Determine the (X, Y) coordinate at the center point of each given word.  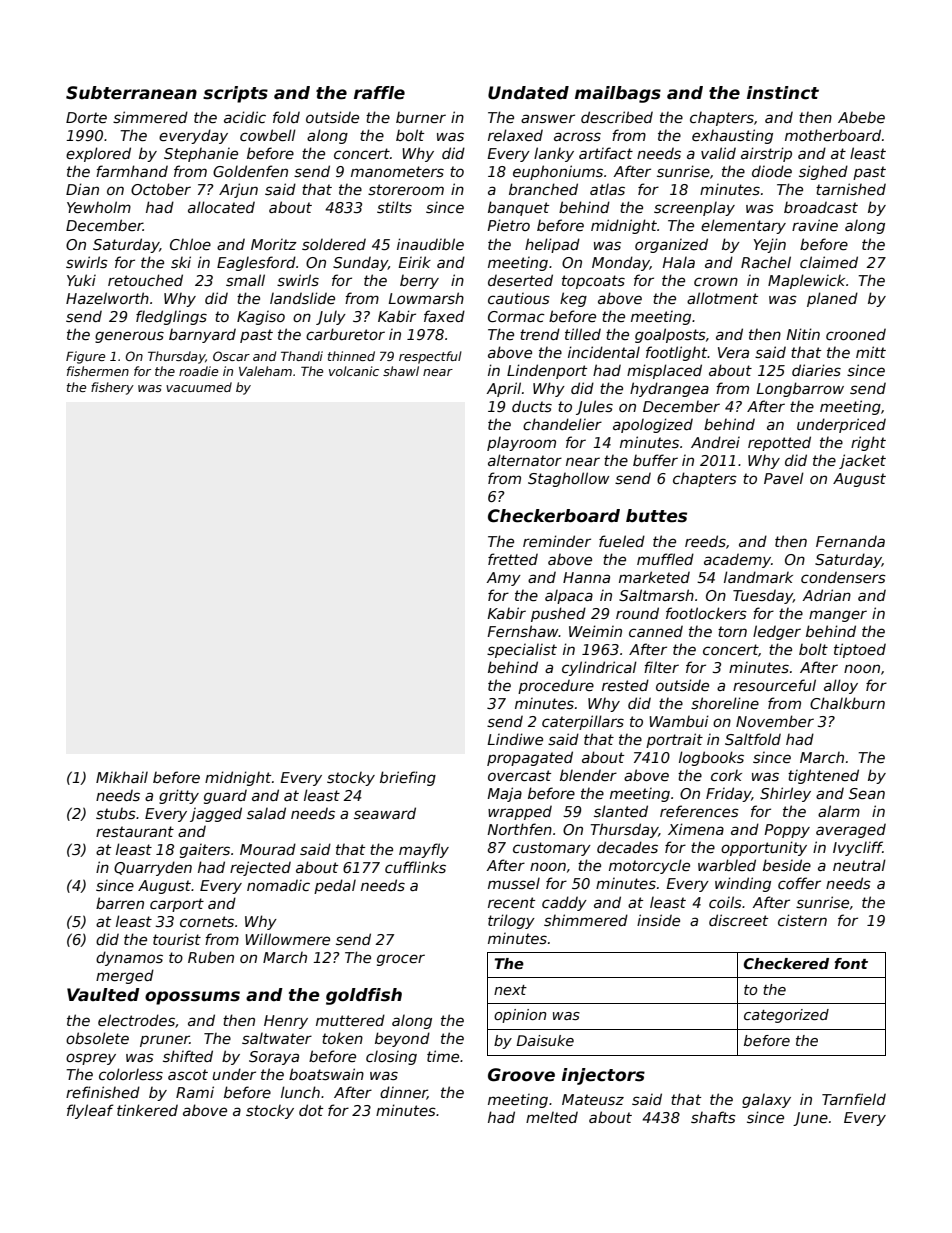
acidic (245, 117)
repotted (779, 443)
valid (718, 153)
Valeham (265, 371)
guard (225, 796)
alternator (525, 460)
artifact (606, 153)
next (510, 990)
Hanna (586, 577)
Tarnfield (854, 1099)
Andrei (715, 442)
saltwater (277, 1038)
